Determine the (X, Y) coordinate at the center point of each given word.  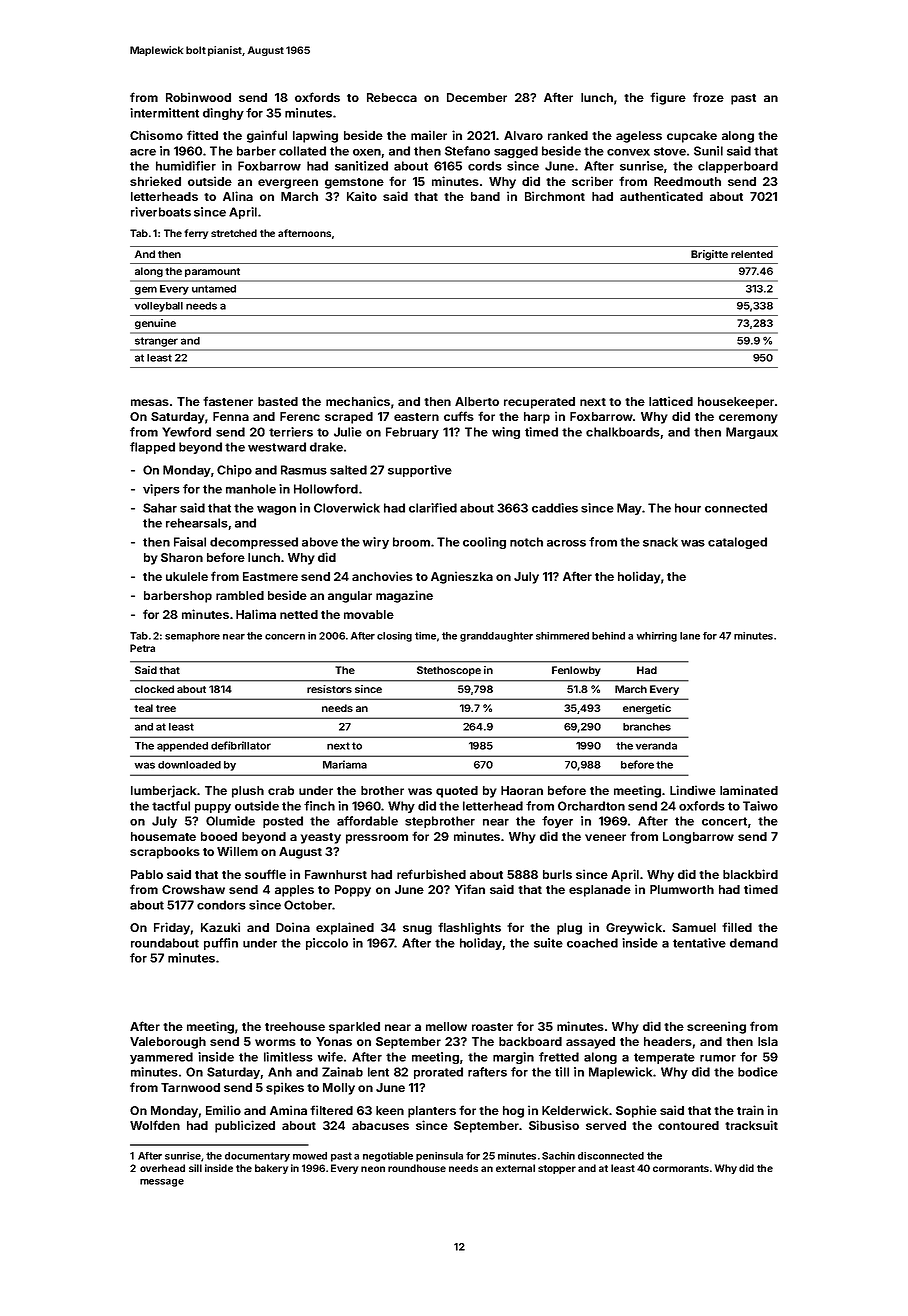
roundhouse (417, 1168)
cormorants (681, 1168)
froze (708, 97)
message (162, 1183)
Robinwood (198, 97)
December (477, 97)
